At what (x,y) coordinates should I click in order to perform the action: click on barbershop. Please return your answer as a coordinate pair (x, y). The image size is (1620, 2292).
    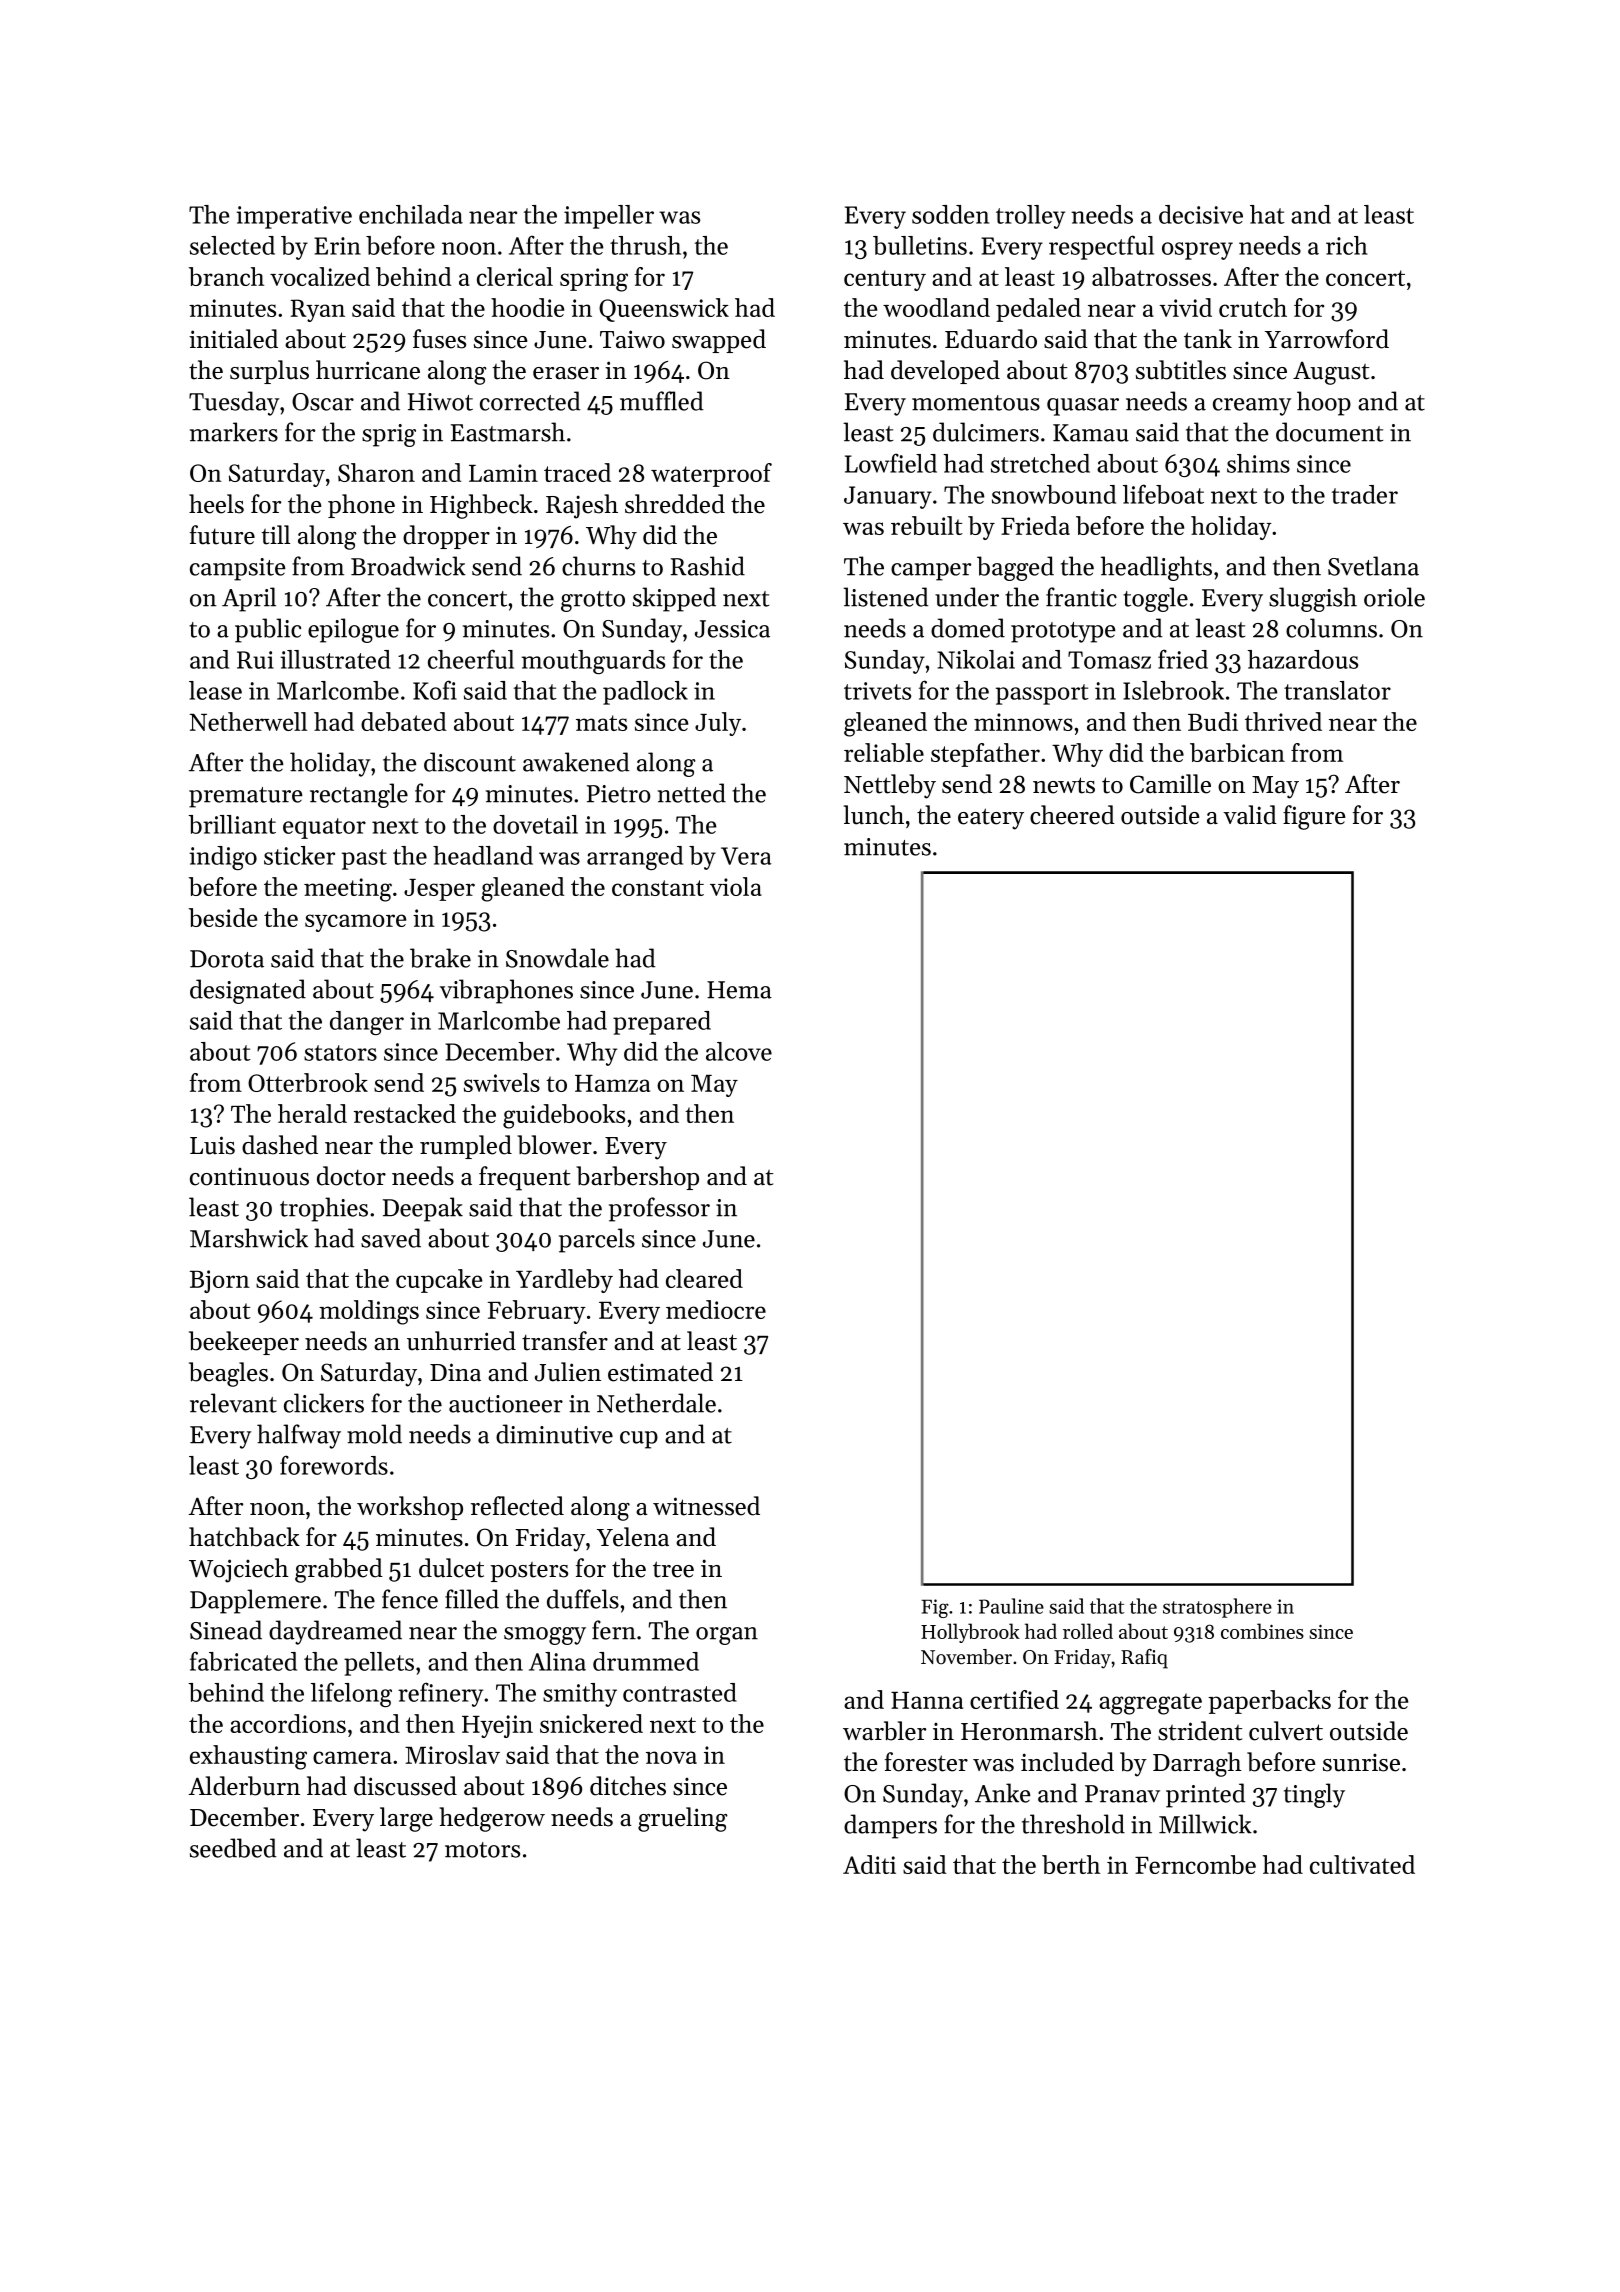
    Looking at the image, I should click on (637, 1178).
